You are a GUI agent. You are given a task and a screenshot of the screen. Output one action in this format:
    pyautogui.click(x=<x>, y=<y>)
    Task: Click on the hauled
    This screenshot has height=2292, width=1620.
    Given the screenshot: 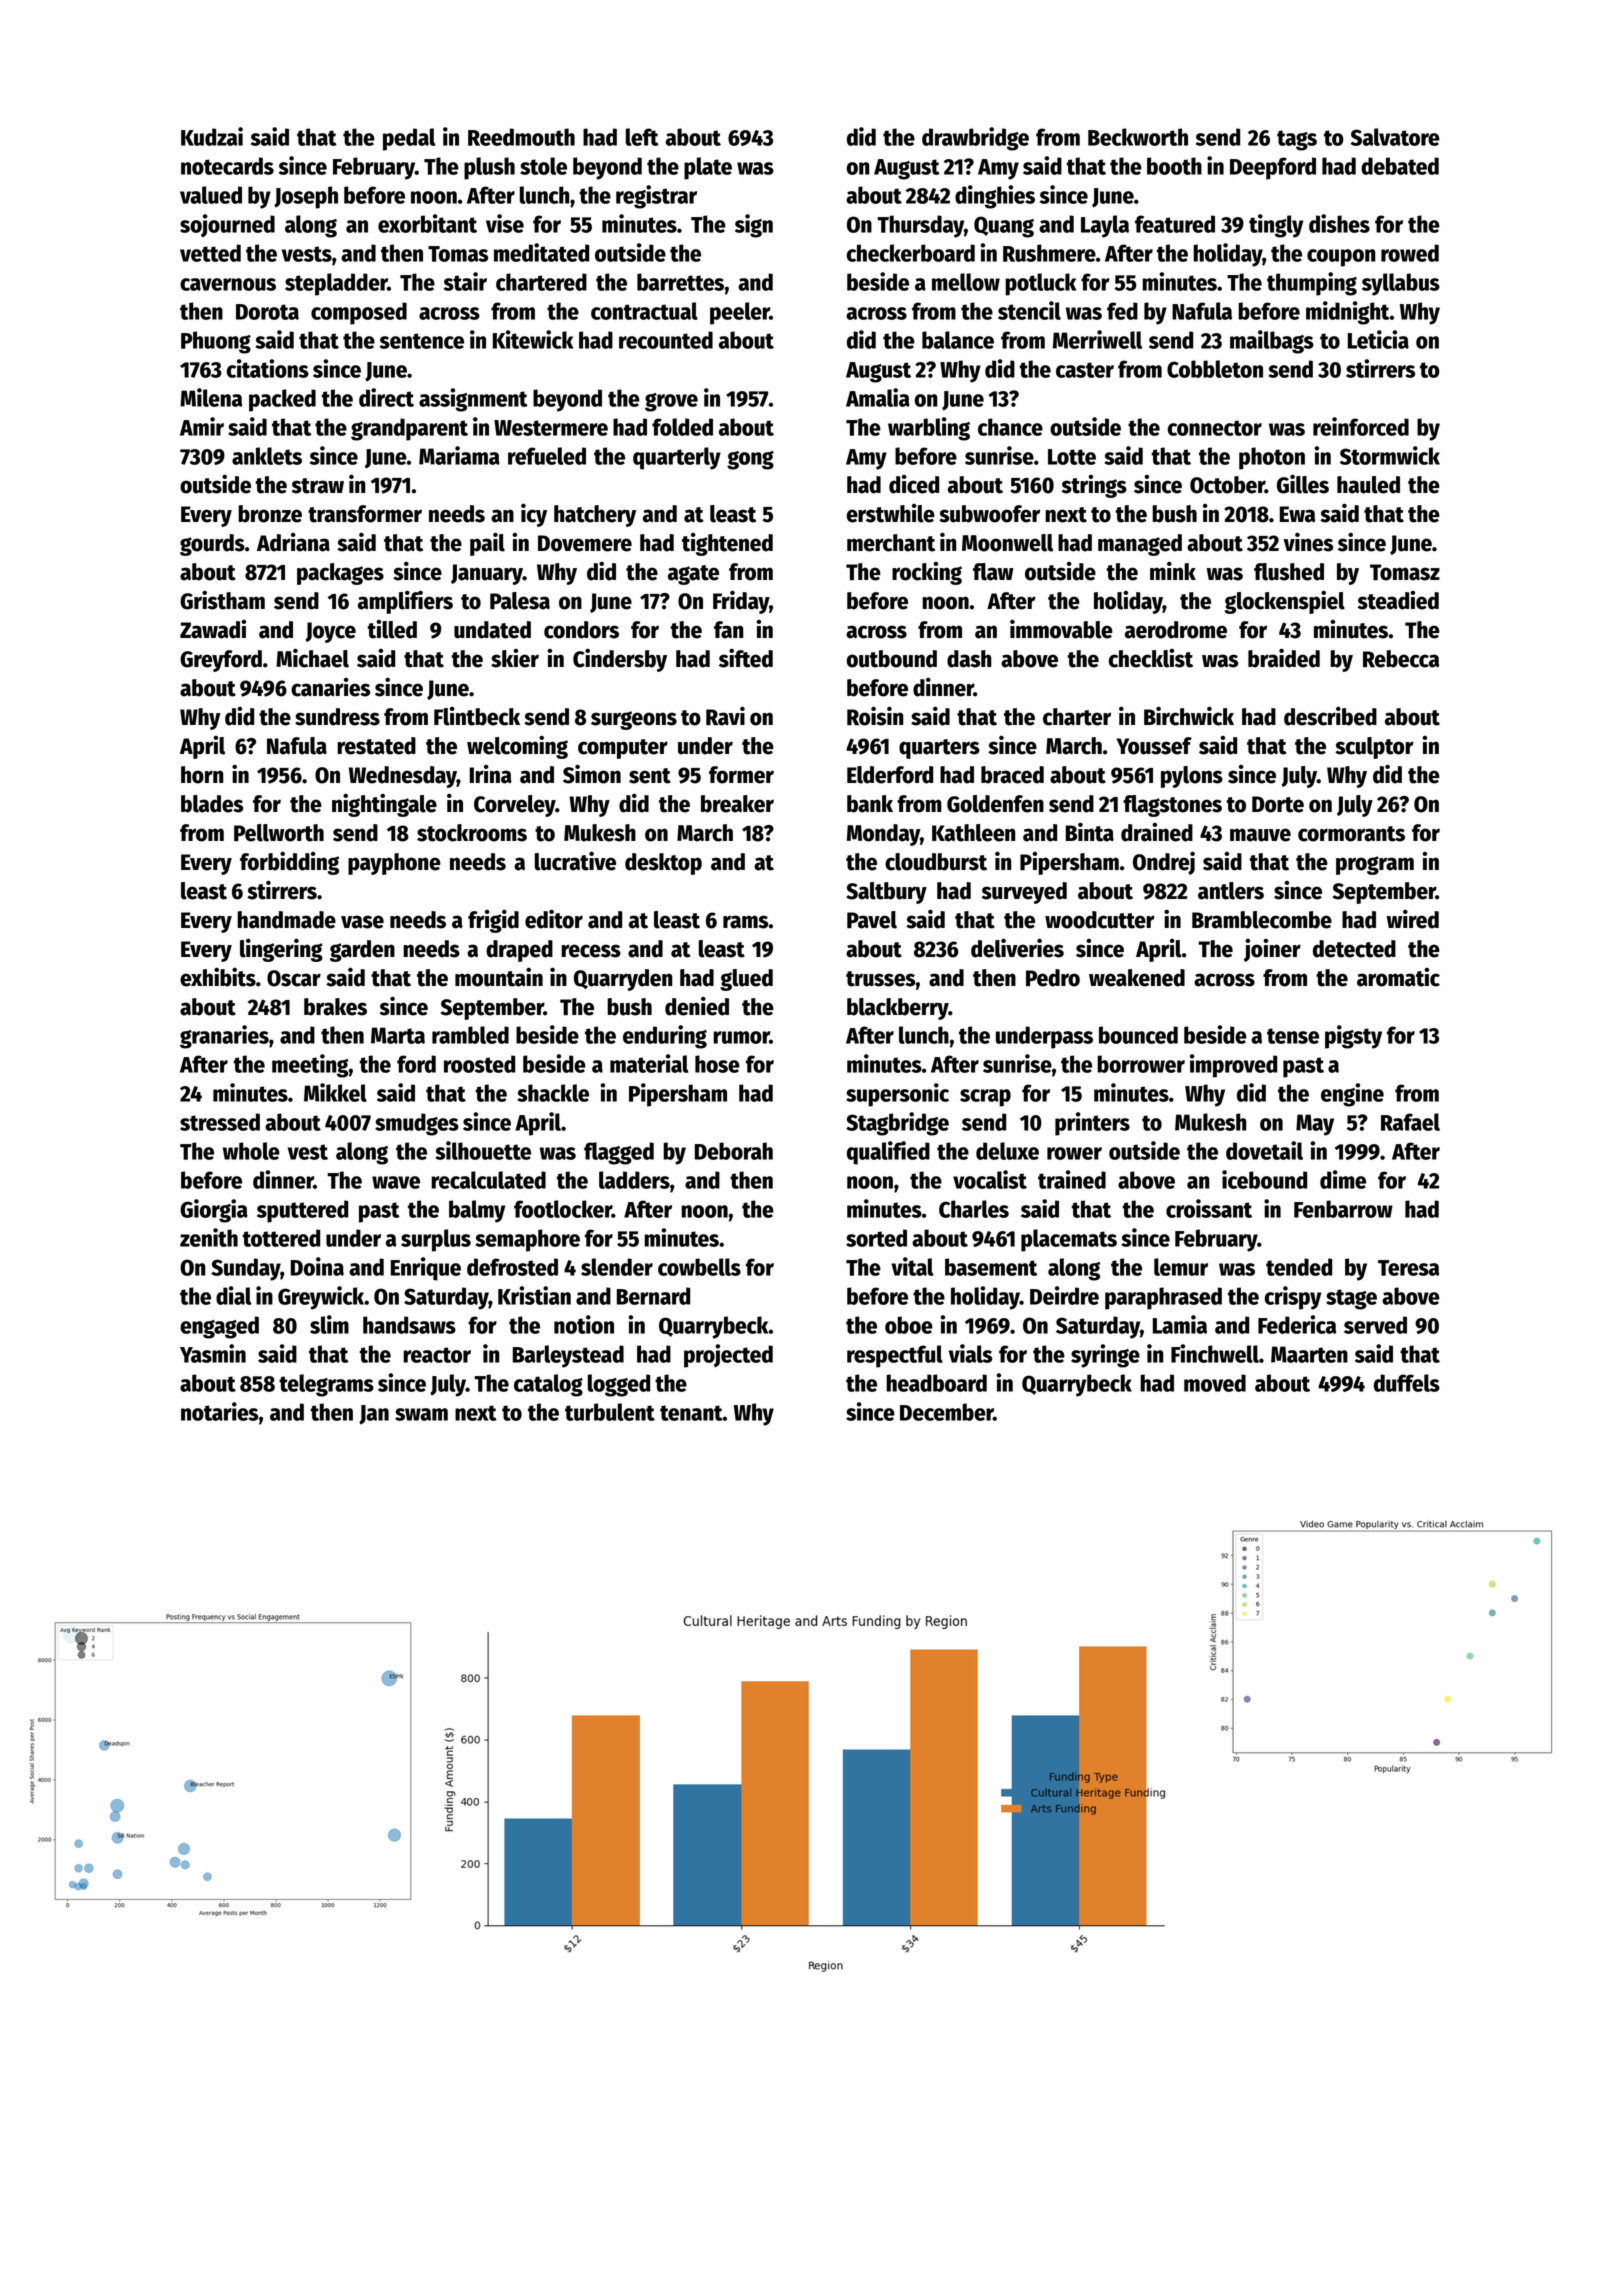 What is the action you would take?
    pyautogui.click(x=1368, y=485)
